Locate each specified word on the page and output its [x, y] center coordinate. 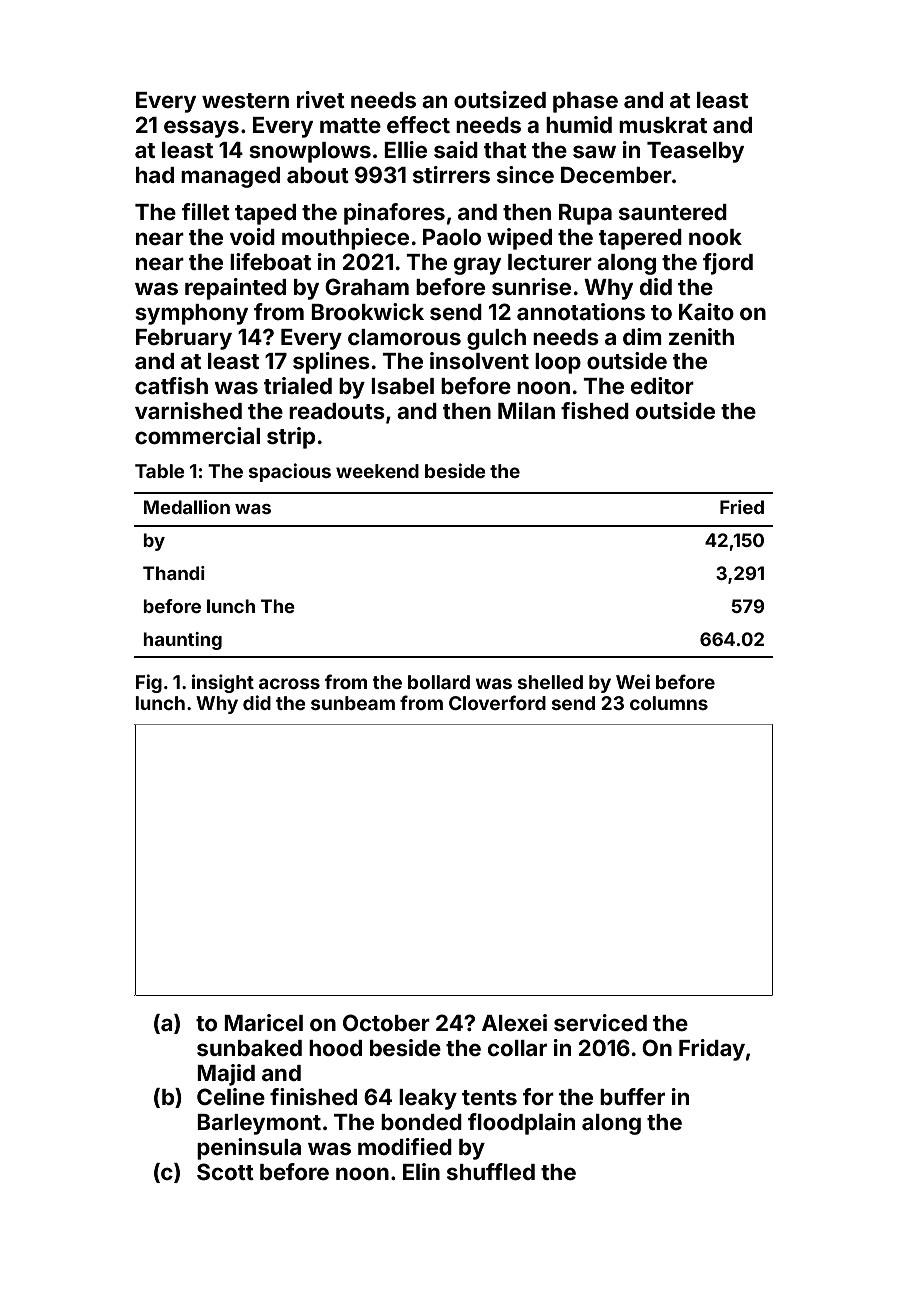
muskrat [663, 125]
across [289, 683]
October [386, 1022]
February [184, 339]
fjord [728, 264]
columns [669, 703]
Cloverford [497, 702]
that [505, 150]
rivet [321, 99]
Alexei [514, 1022]
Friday [712, 1050]
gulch [496, 339]
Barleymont [259, 1124]
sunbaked [249, 1048]
